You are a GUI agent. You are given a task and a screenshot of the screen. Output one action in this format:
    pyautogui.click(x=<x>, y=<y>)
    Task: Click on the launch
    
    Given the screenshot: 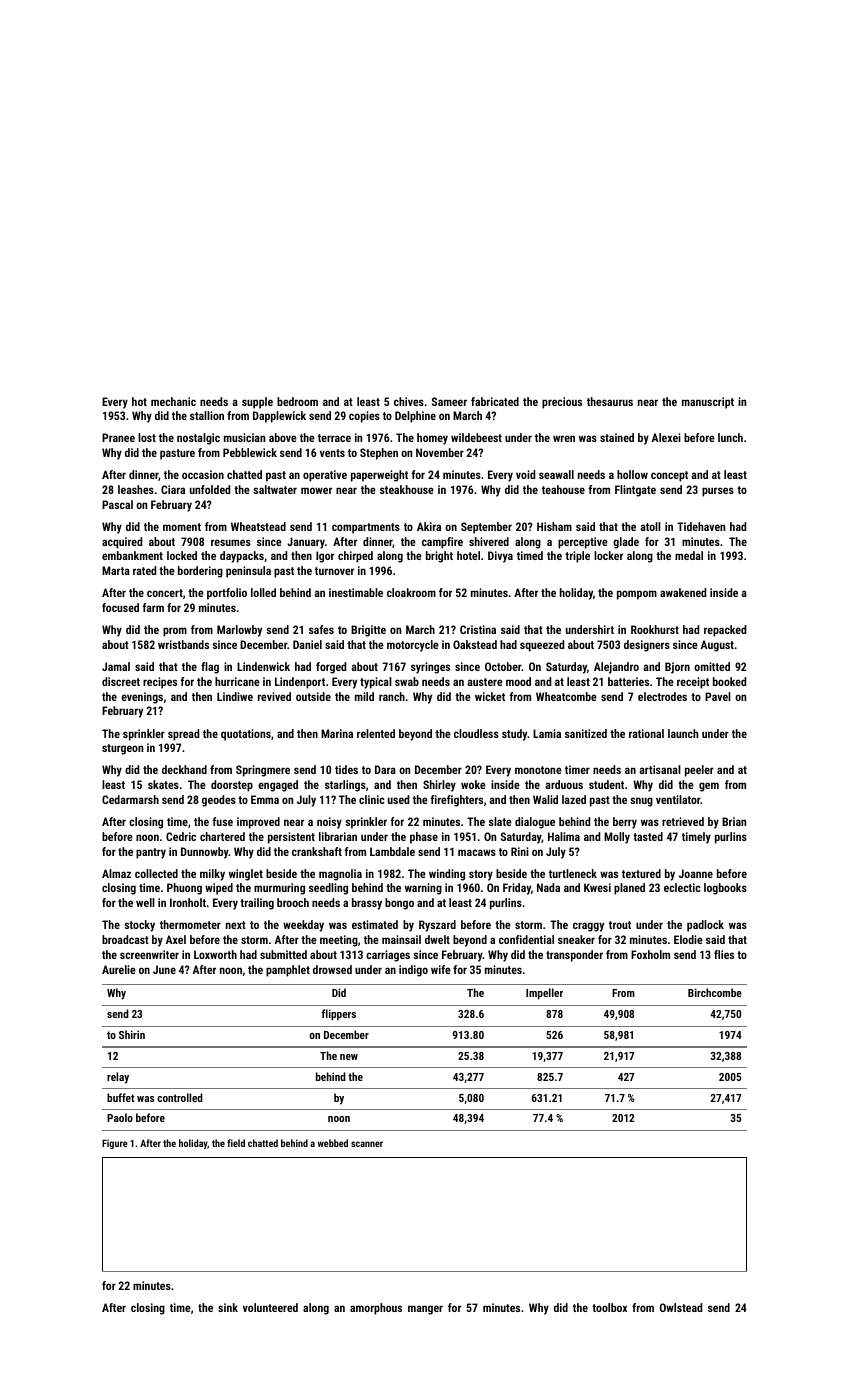 What is the action you would take?
    pyautogui.click(x=683, y=733)
